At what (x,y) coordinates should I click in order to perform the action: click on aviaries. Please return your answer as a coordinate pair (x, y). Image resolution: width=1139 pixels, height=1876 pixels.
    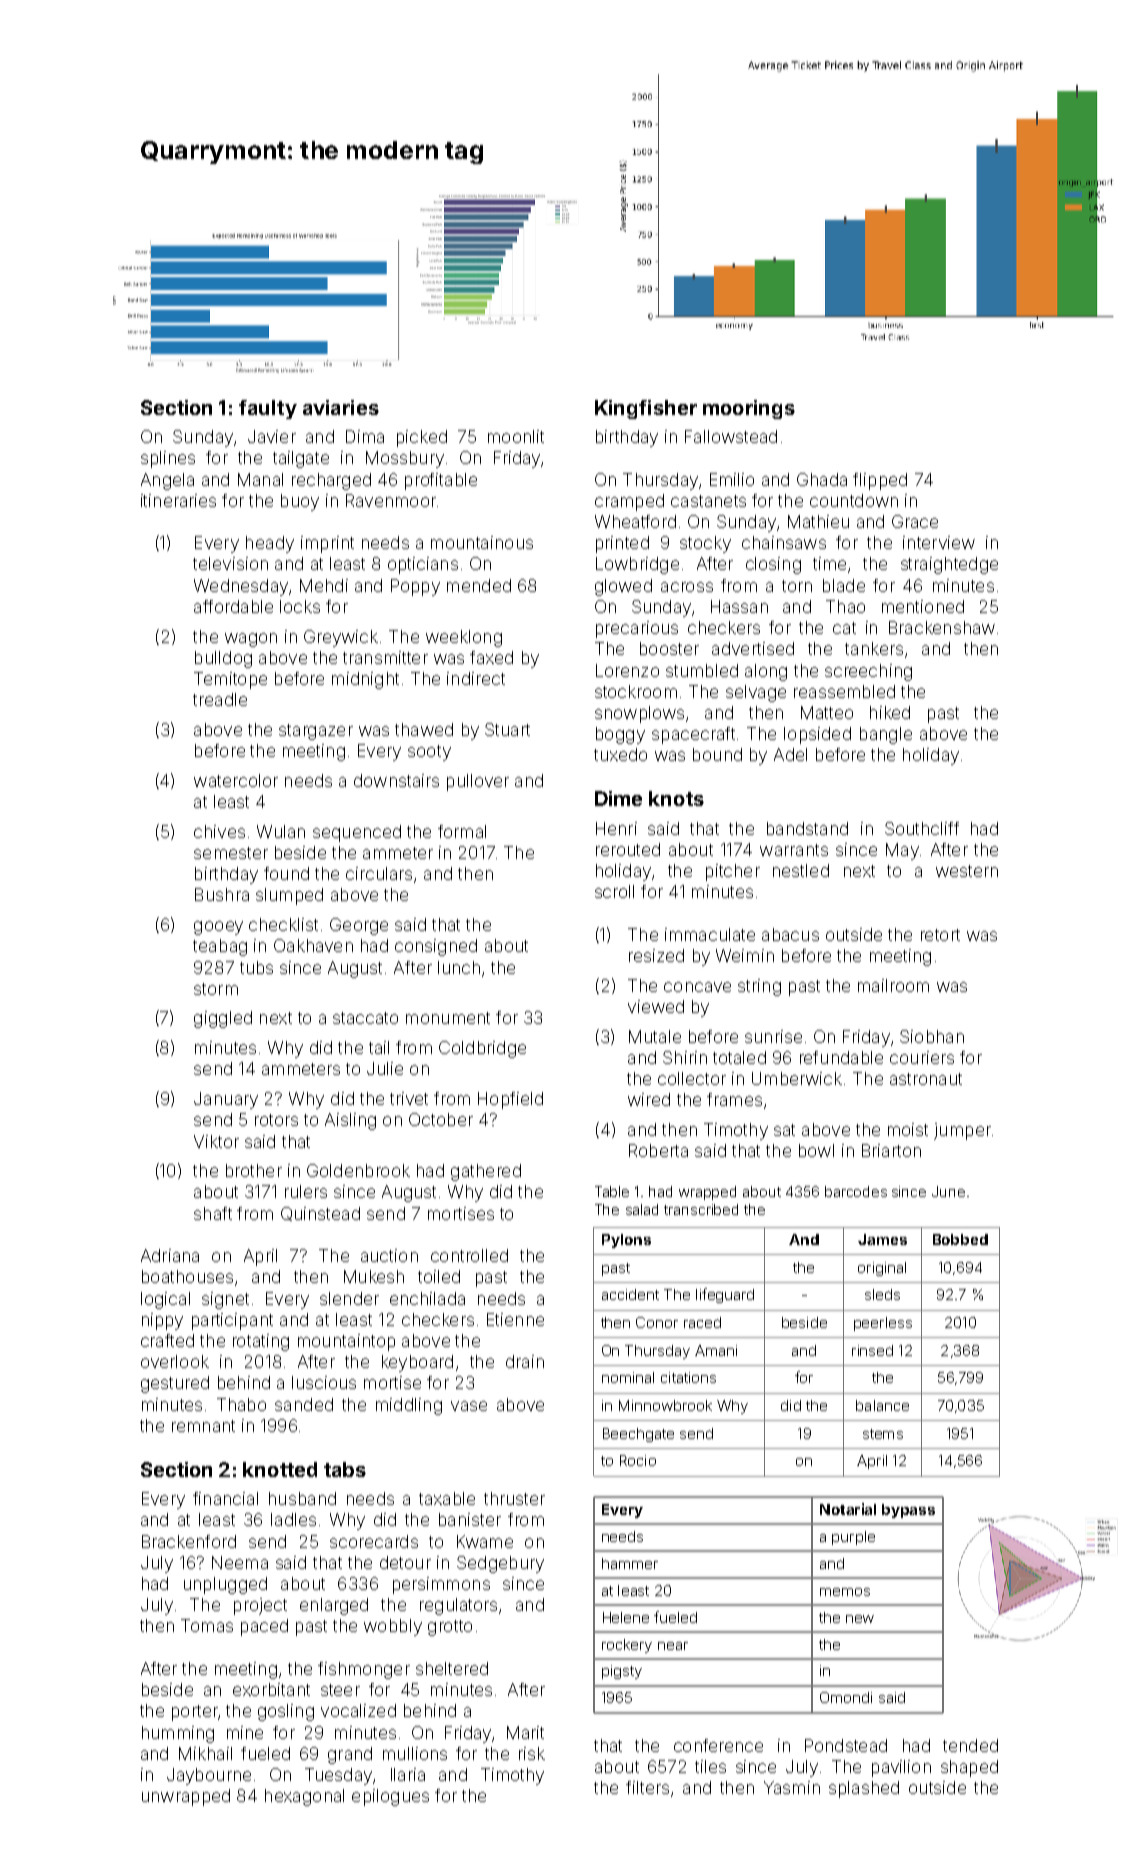
    Looking at the image, I should click on (341, 407).
